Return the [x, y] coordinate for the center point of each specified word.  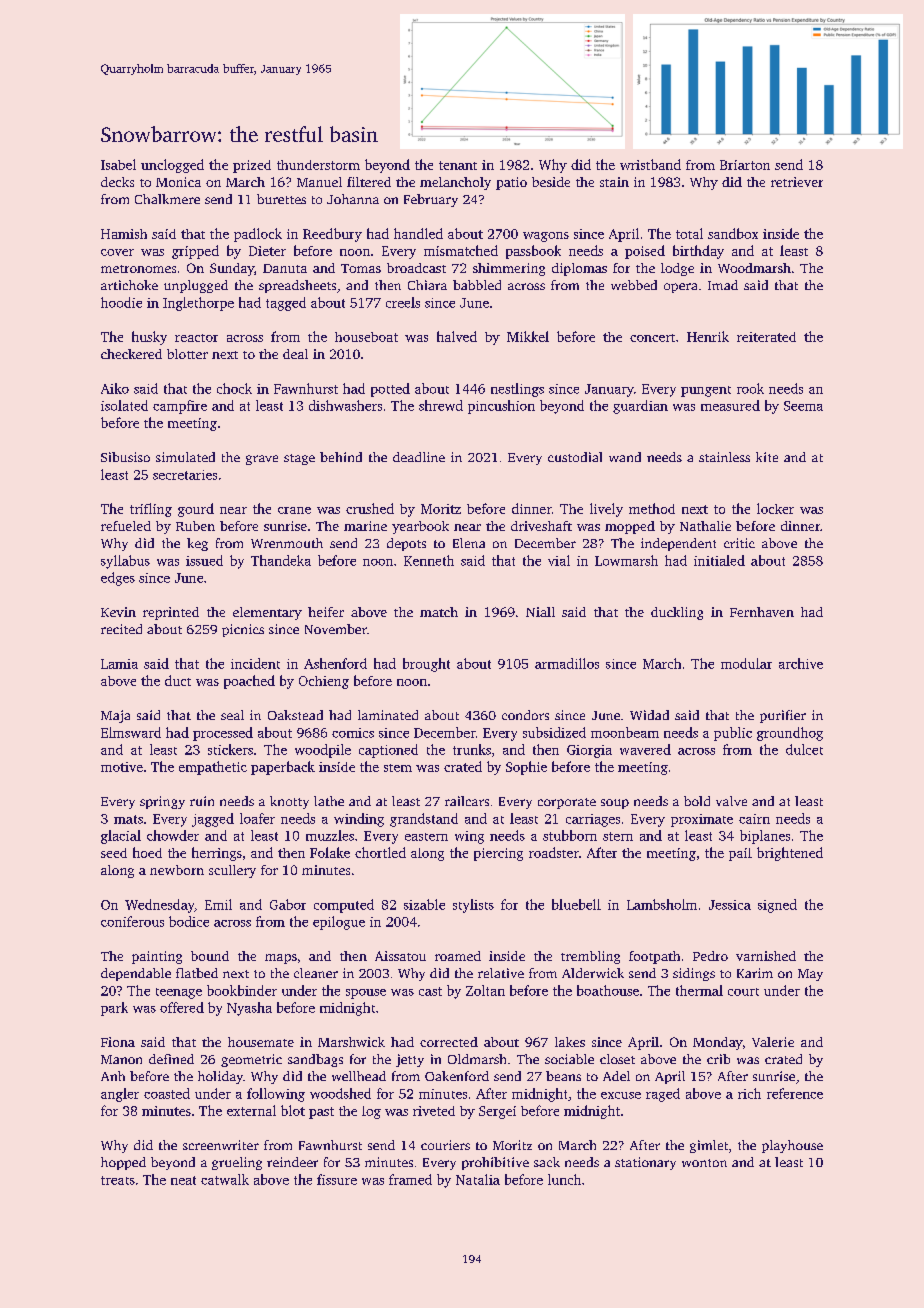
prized [252, 166]
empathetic [213, 768]
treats [118, 1180]
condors [525, 715]
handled [418, 233]
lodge [677, 269]
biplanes [765, 837]
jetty [410, 1060]
